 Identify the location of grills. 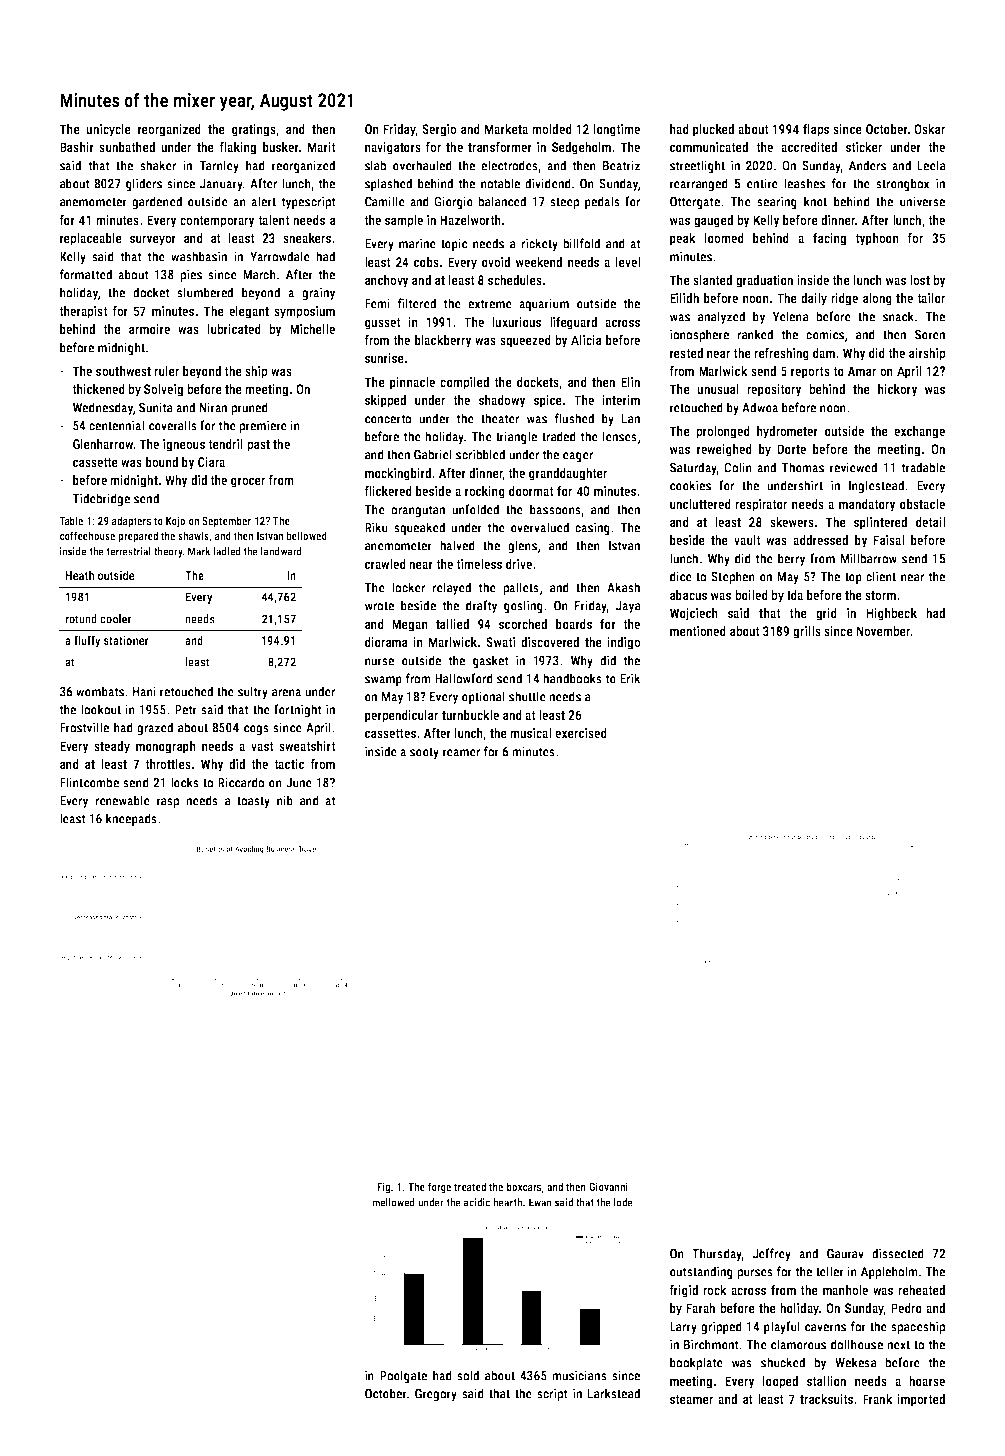
(807, 632).
